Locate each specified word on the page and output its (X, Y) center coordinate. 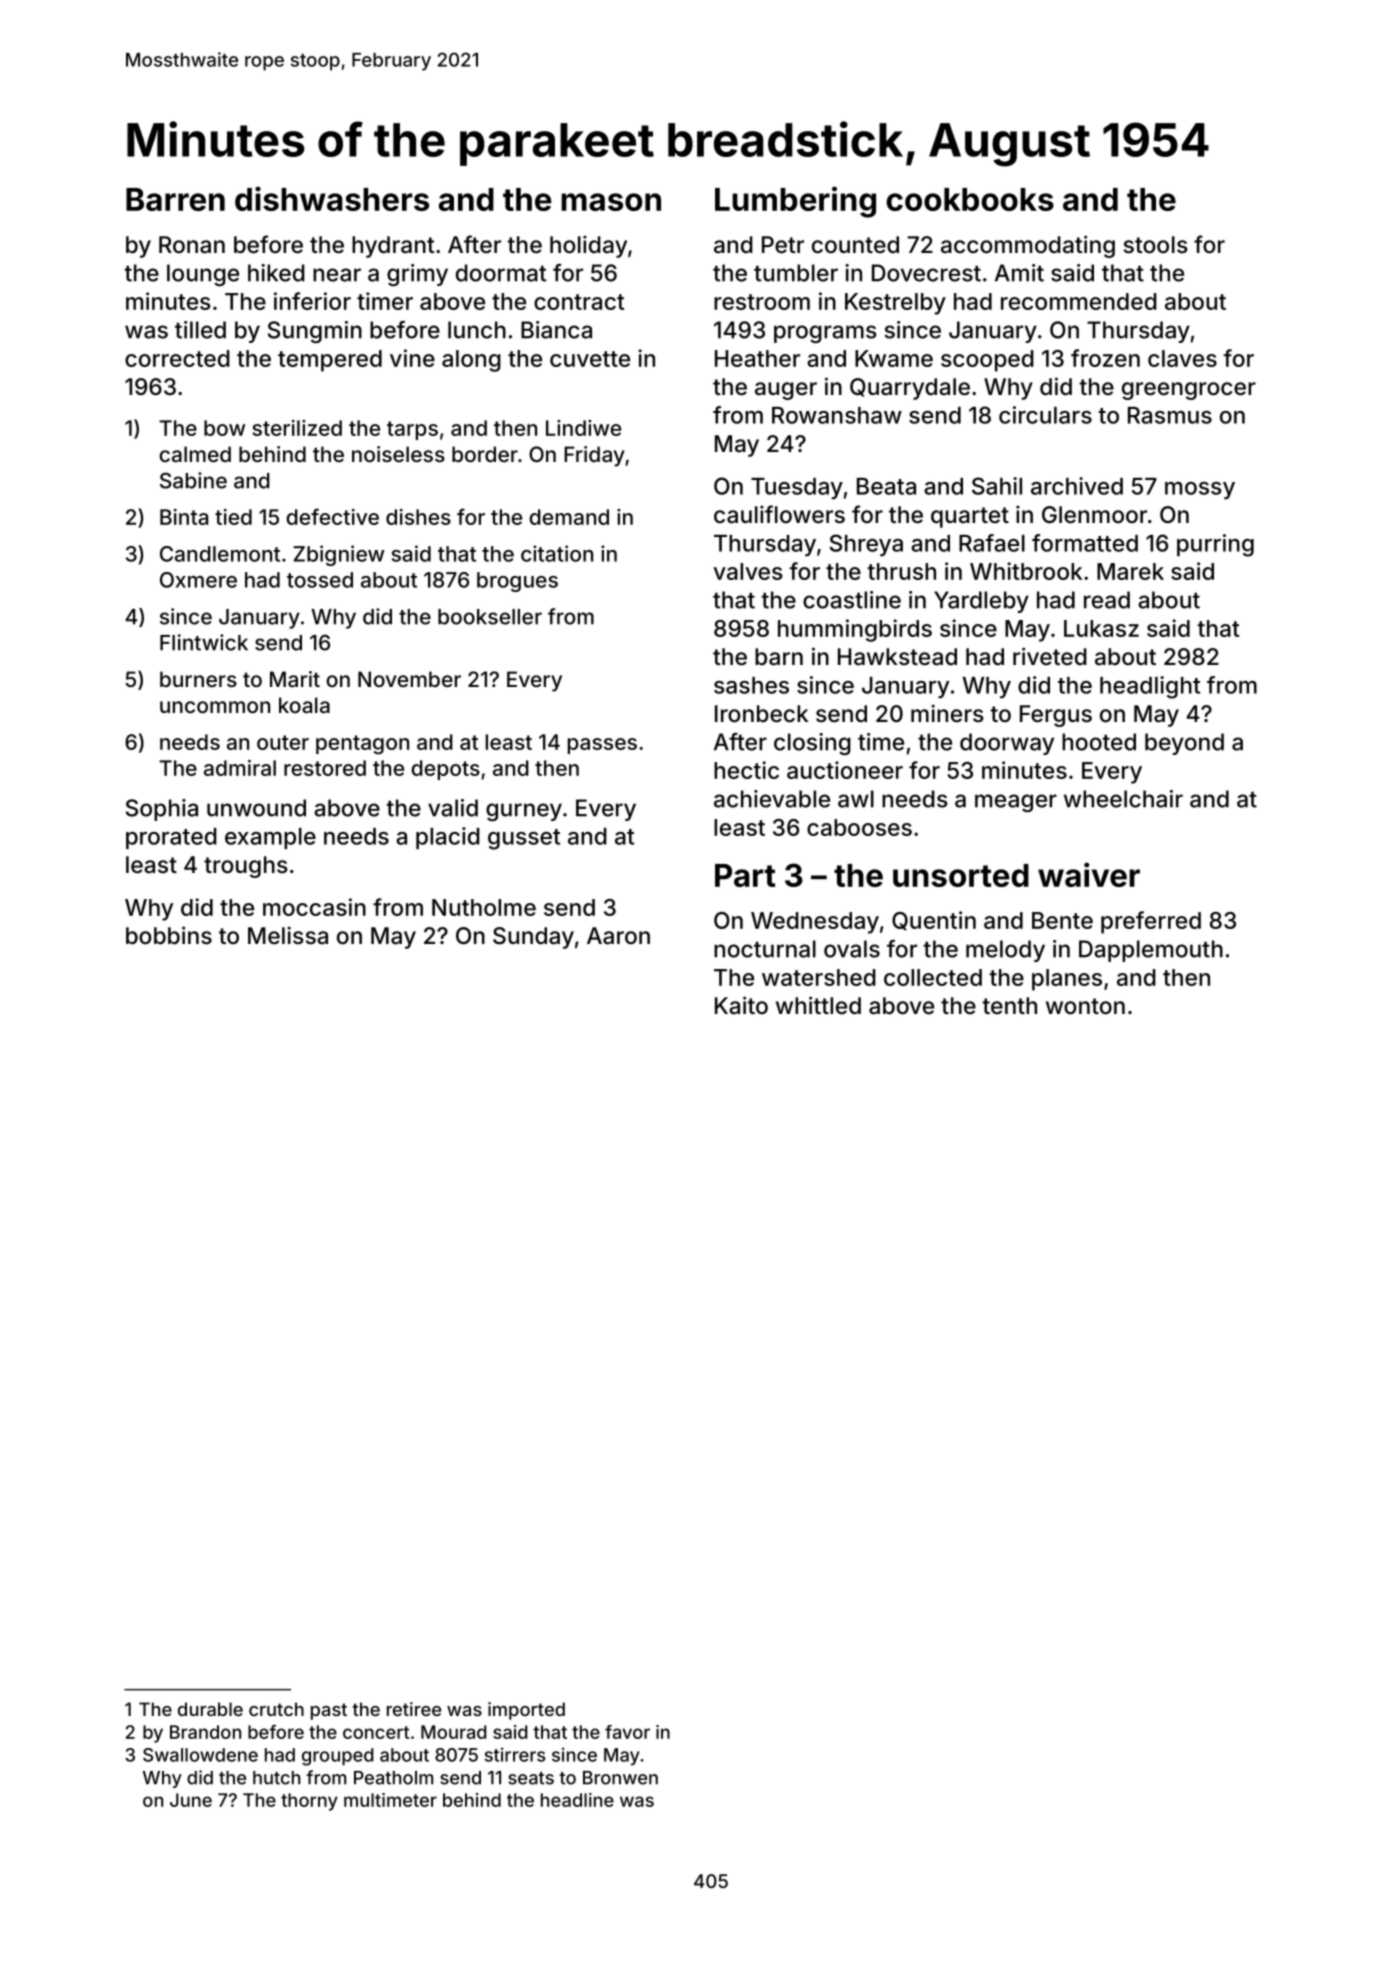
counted (855, 244)
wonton (1085, 1006)
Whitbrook (1026, 571)
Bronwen (620, 1778)
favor (627, 1732)
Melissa (288, 935)
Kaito (741, 1005)
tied (233, 517)
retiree (414, 1709)
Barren (175, 199)
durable (210, 1709)
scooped (987, 361)
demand (569, 517)
